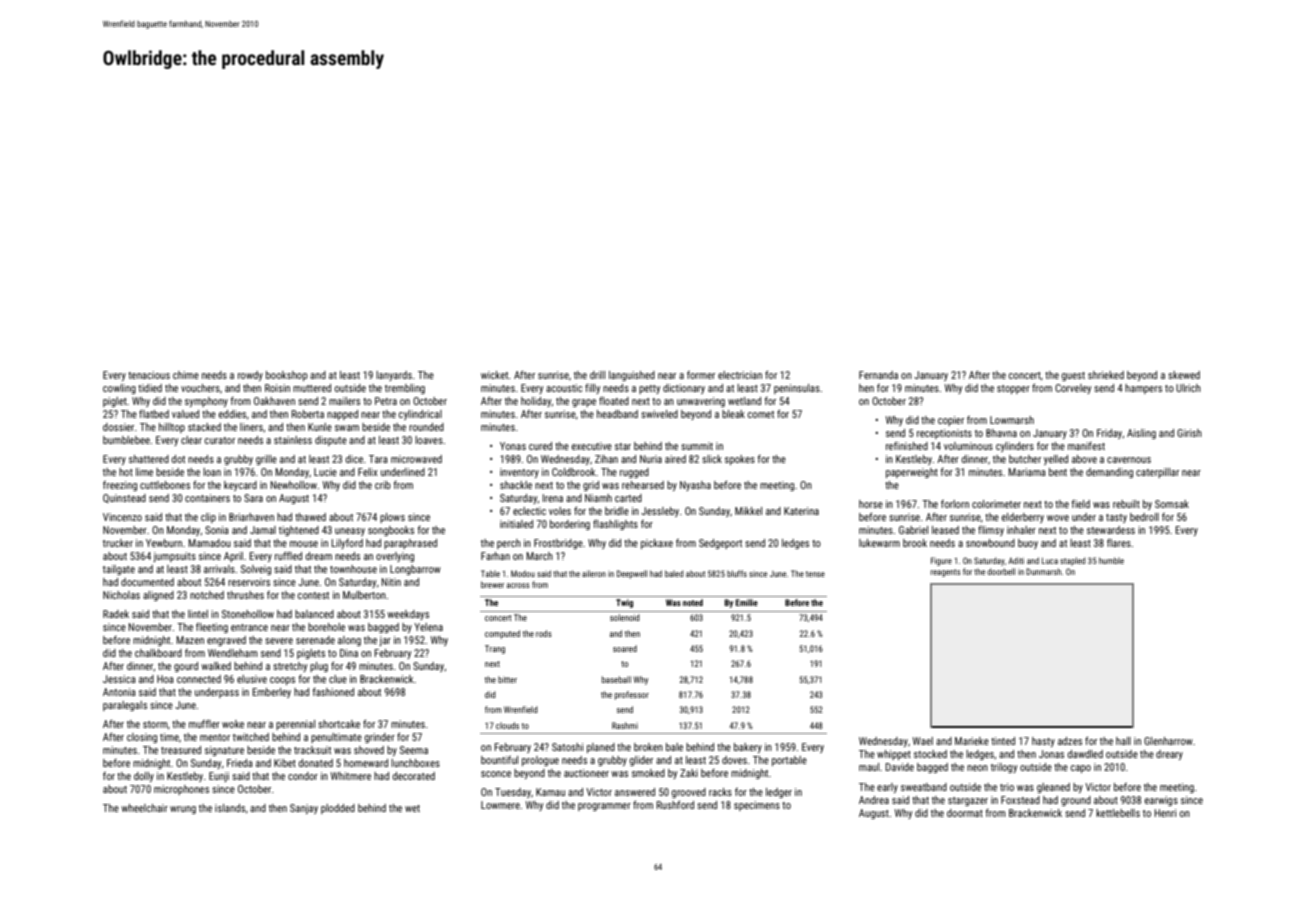 This screenshot has height=924, width=1308. I want to click on Roberta, so click(307, 414).
